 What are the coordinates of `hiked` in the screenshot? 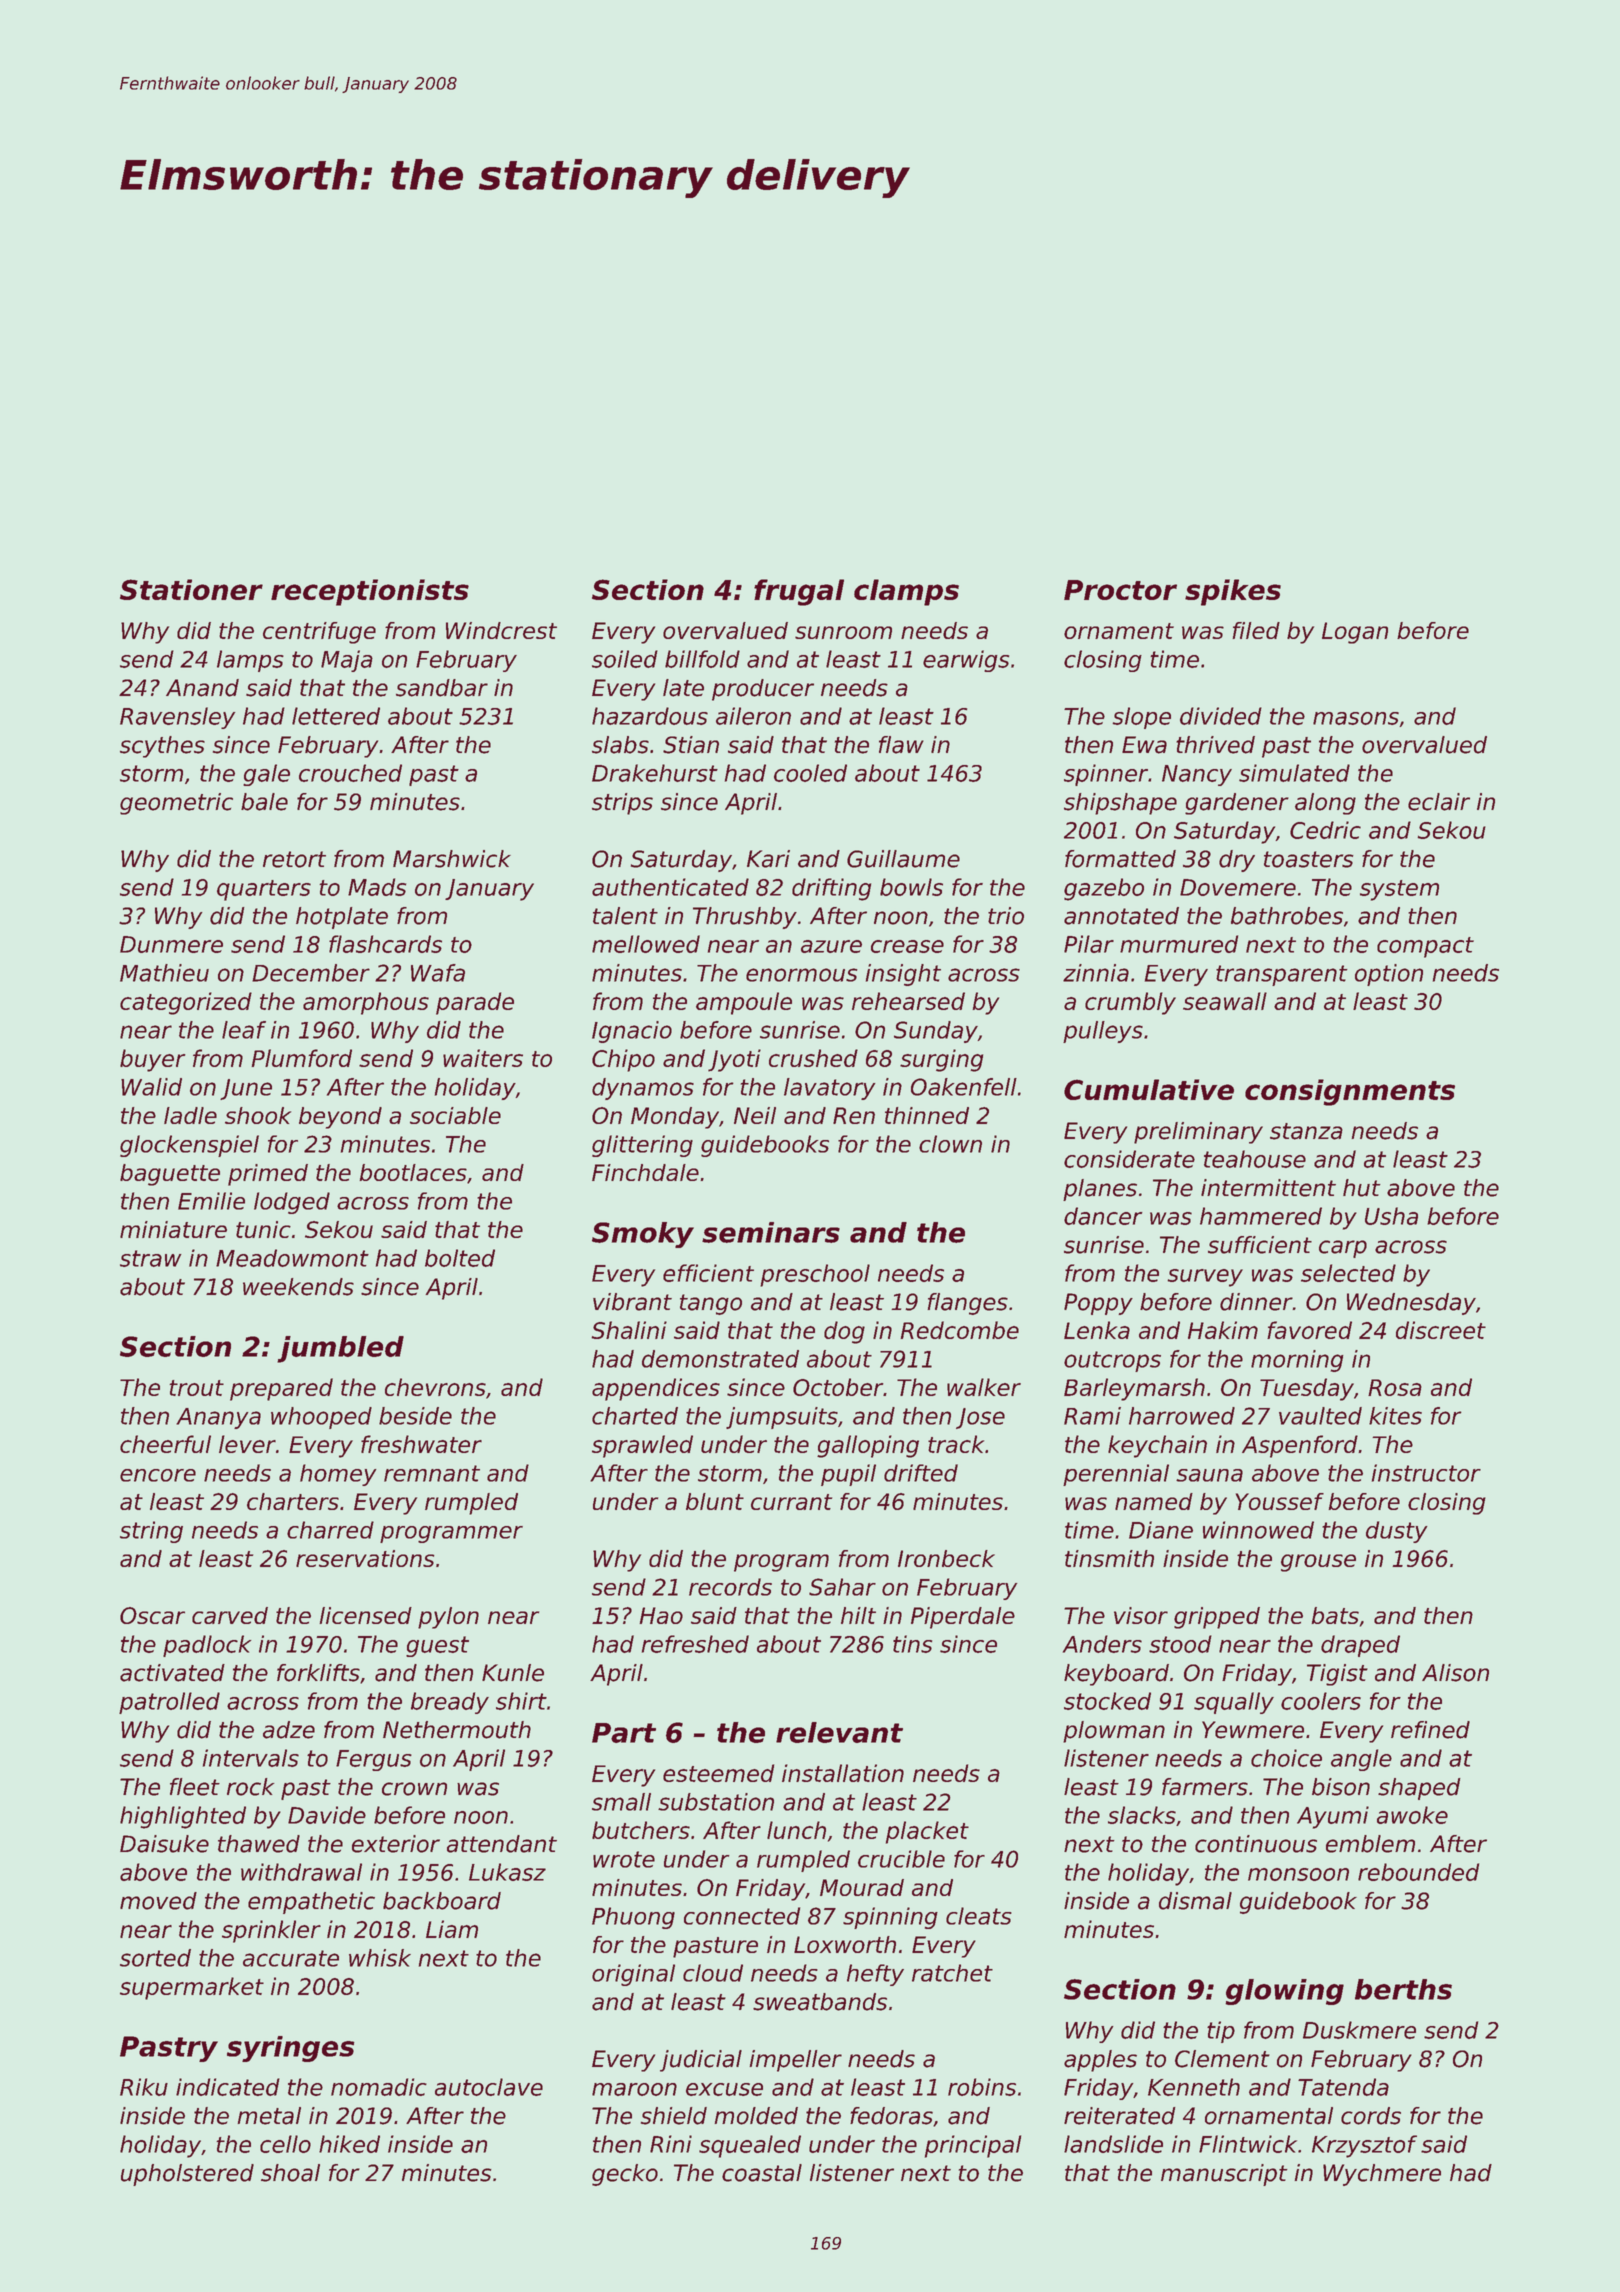 It's located at (349, 2144).
